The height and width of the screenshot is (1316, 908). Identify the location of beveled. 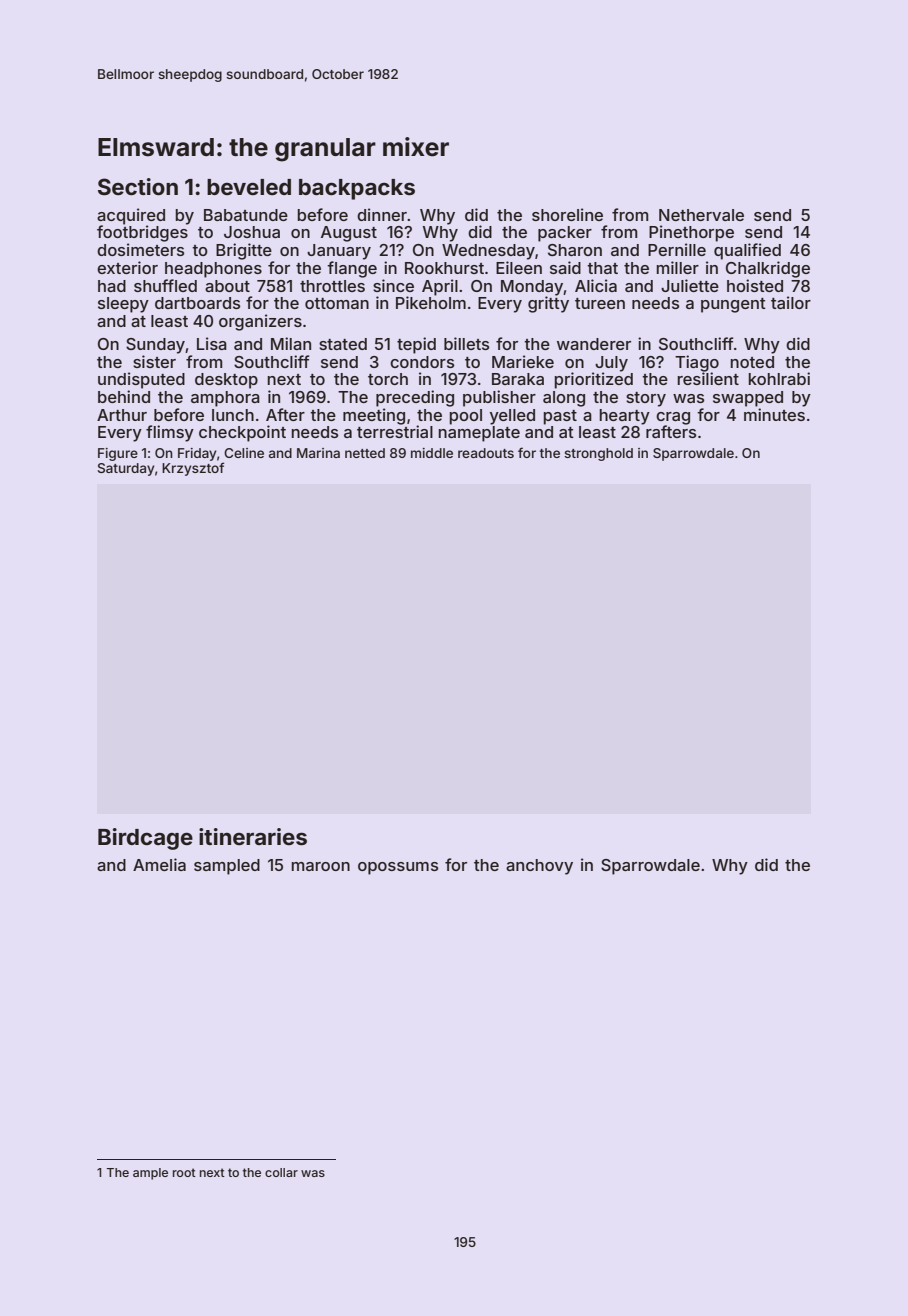
(249, 187).
